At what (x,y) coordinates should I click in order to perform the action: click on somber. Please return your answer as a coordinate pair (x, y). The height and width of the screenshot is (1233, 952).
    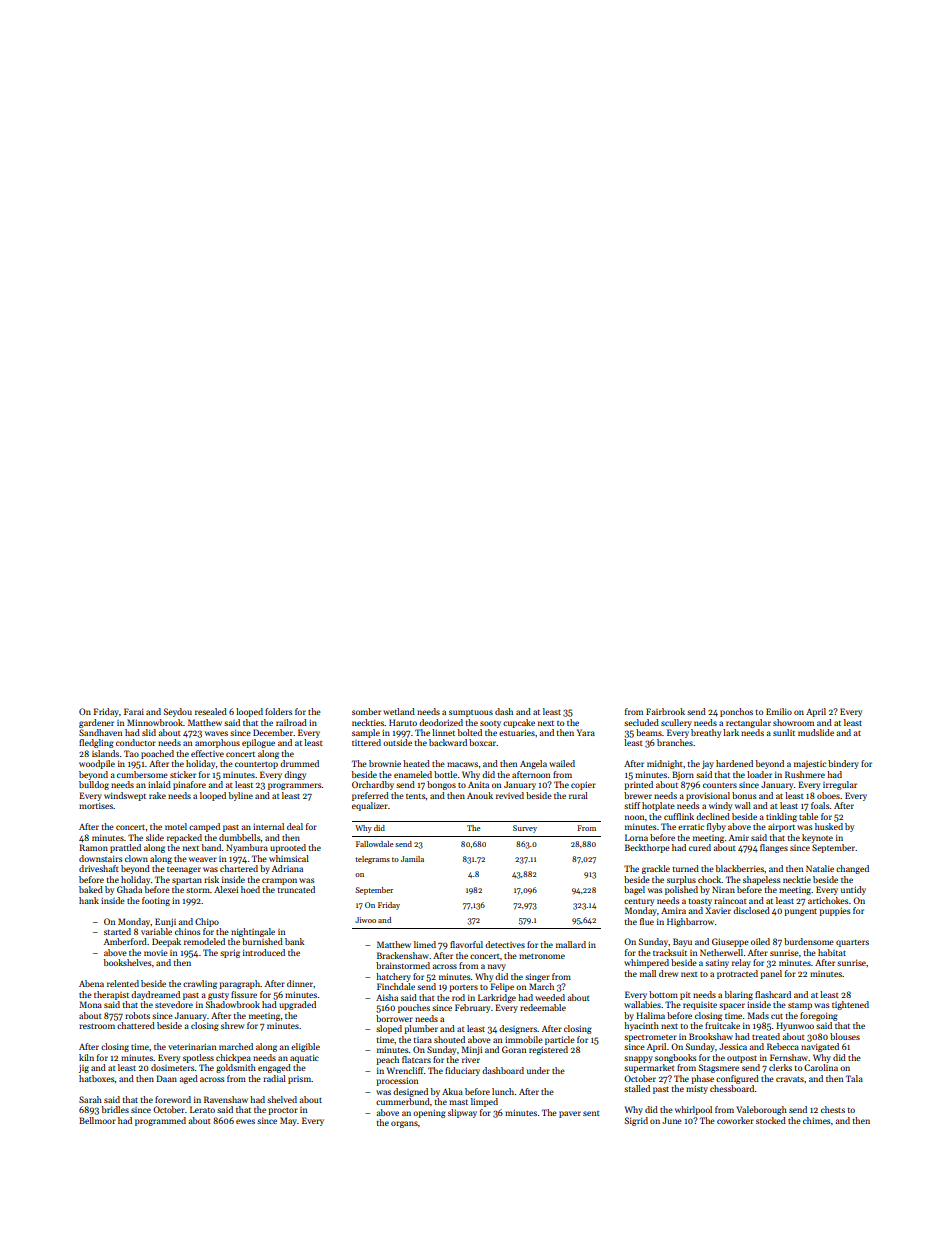
    Looking at the image, I should click on (366, 711).
